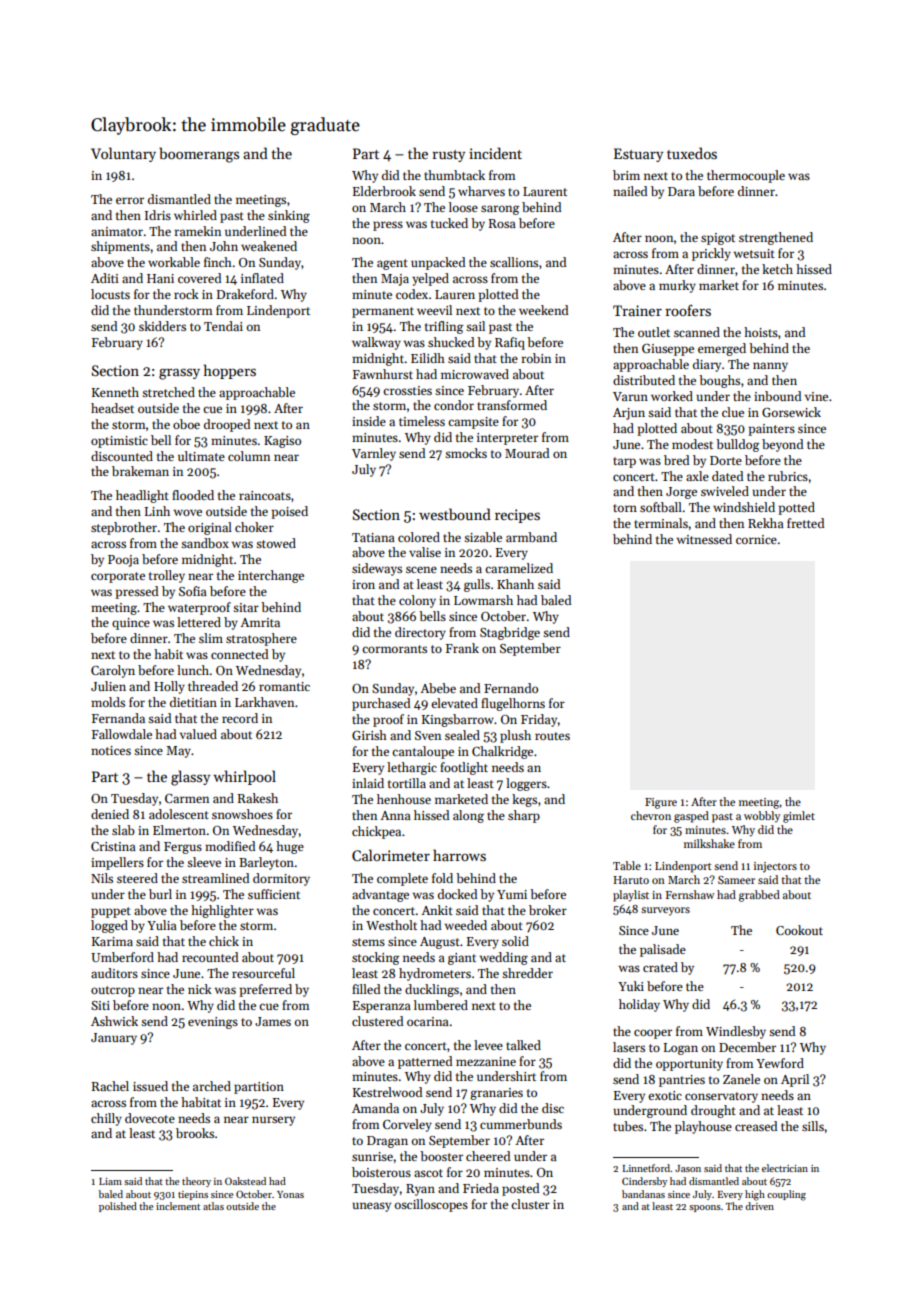  Describe the element at coordinates (160, 894) in the page. I see `burl` at that location.
